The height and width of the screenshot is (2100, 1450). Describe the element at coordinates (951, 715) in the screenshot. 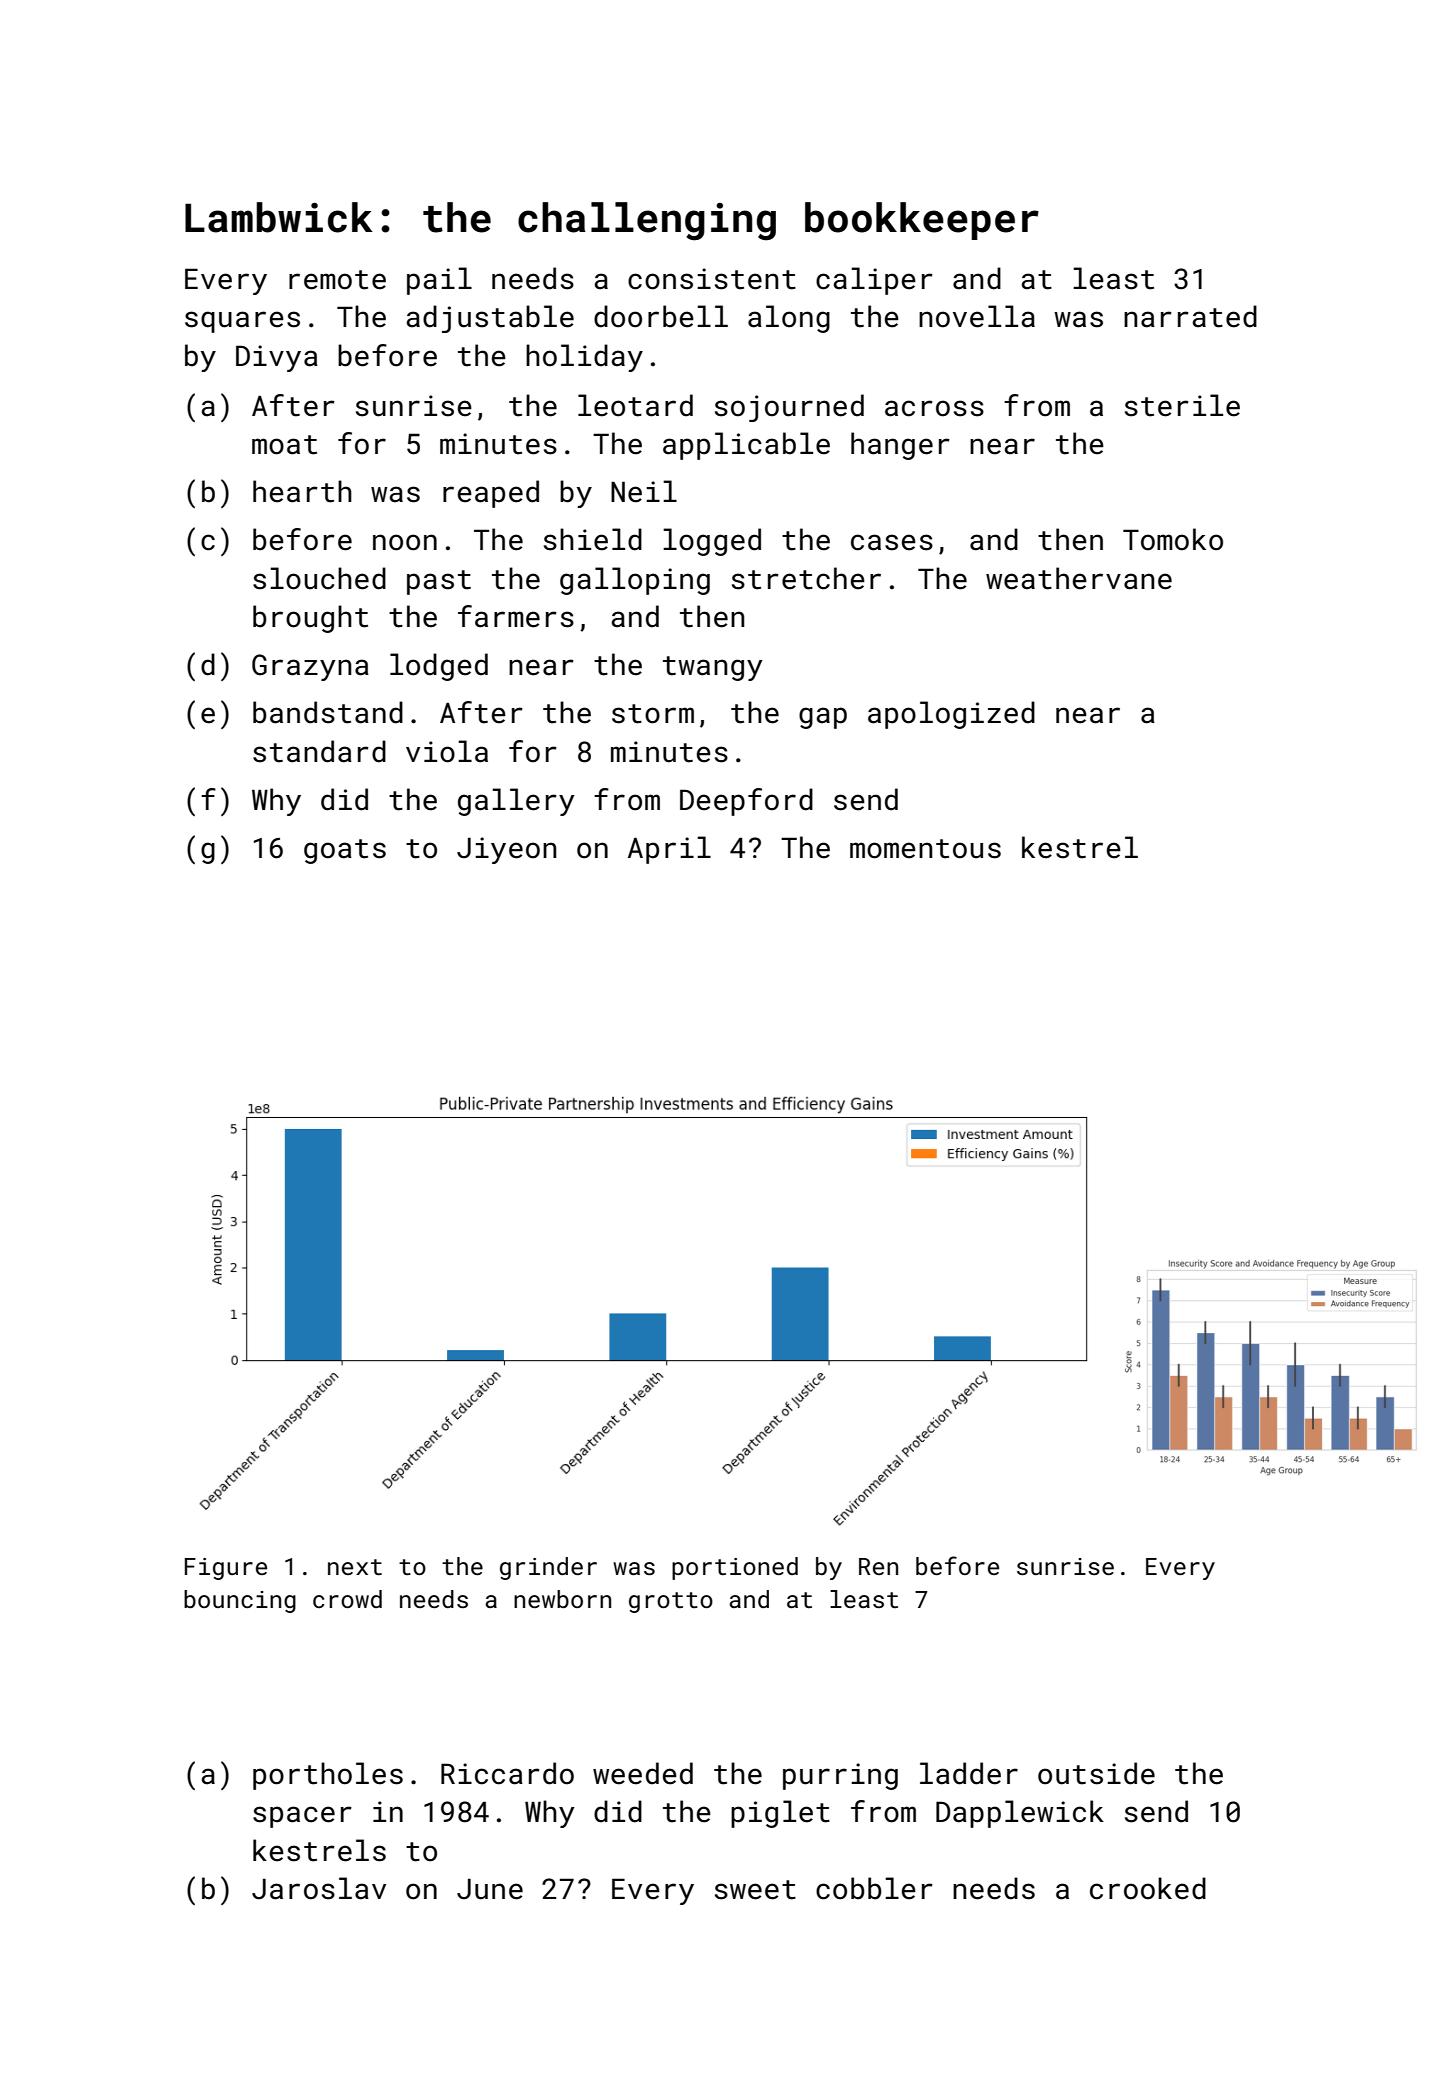

I see `apologized` at that location.
